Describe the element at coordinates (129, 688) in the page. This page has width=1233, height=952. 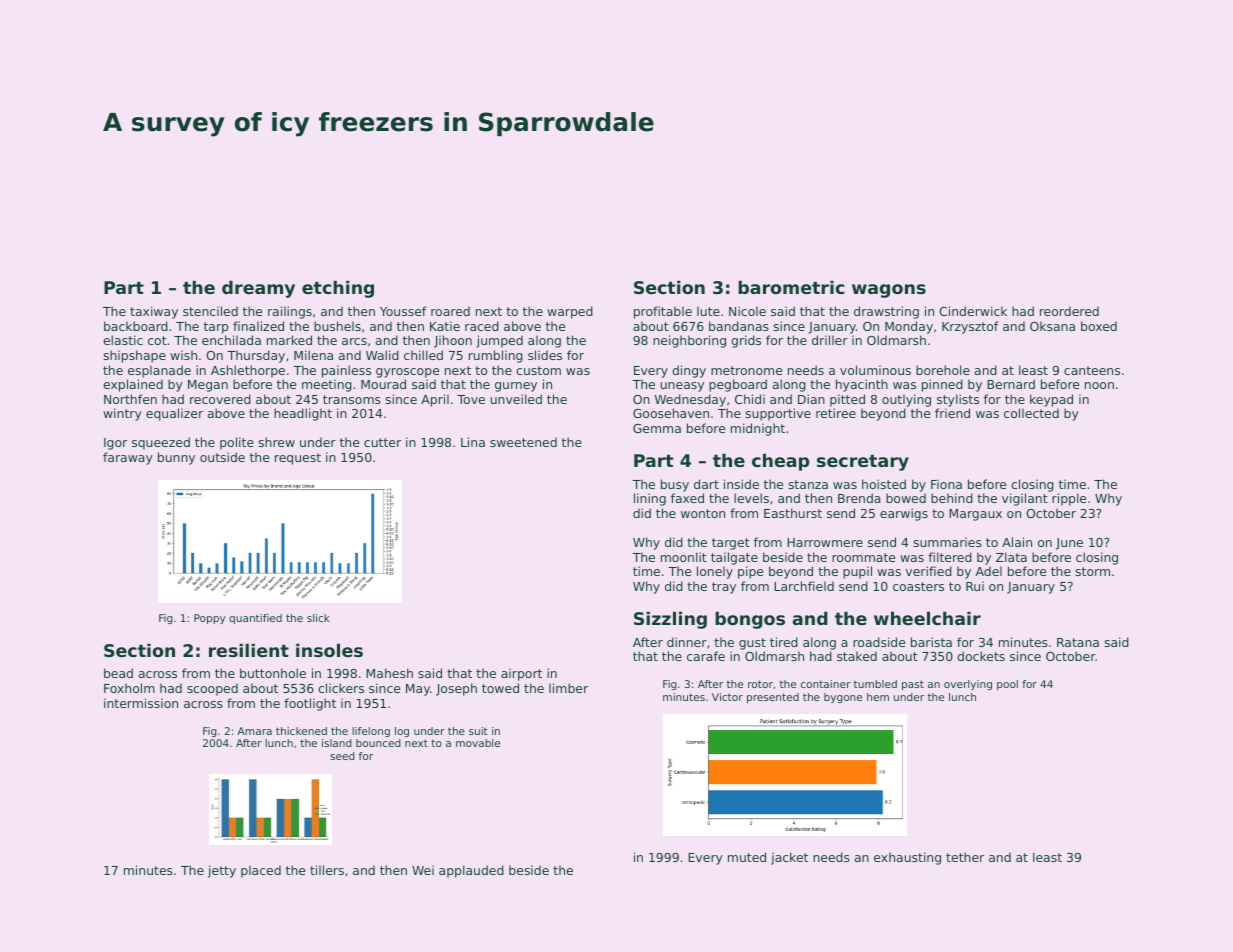
I see `Foxholm` at that location.
